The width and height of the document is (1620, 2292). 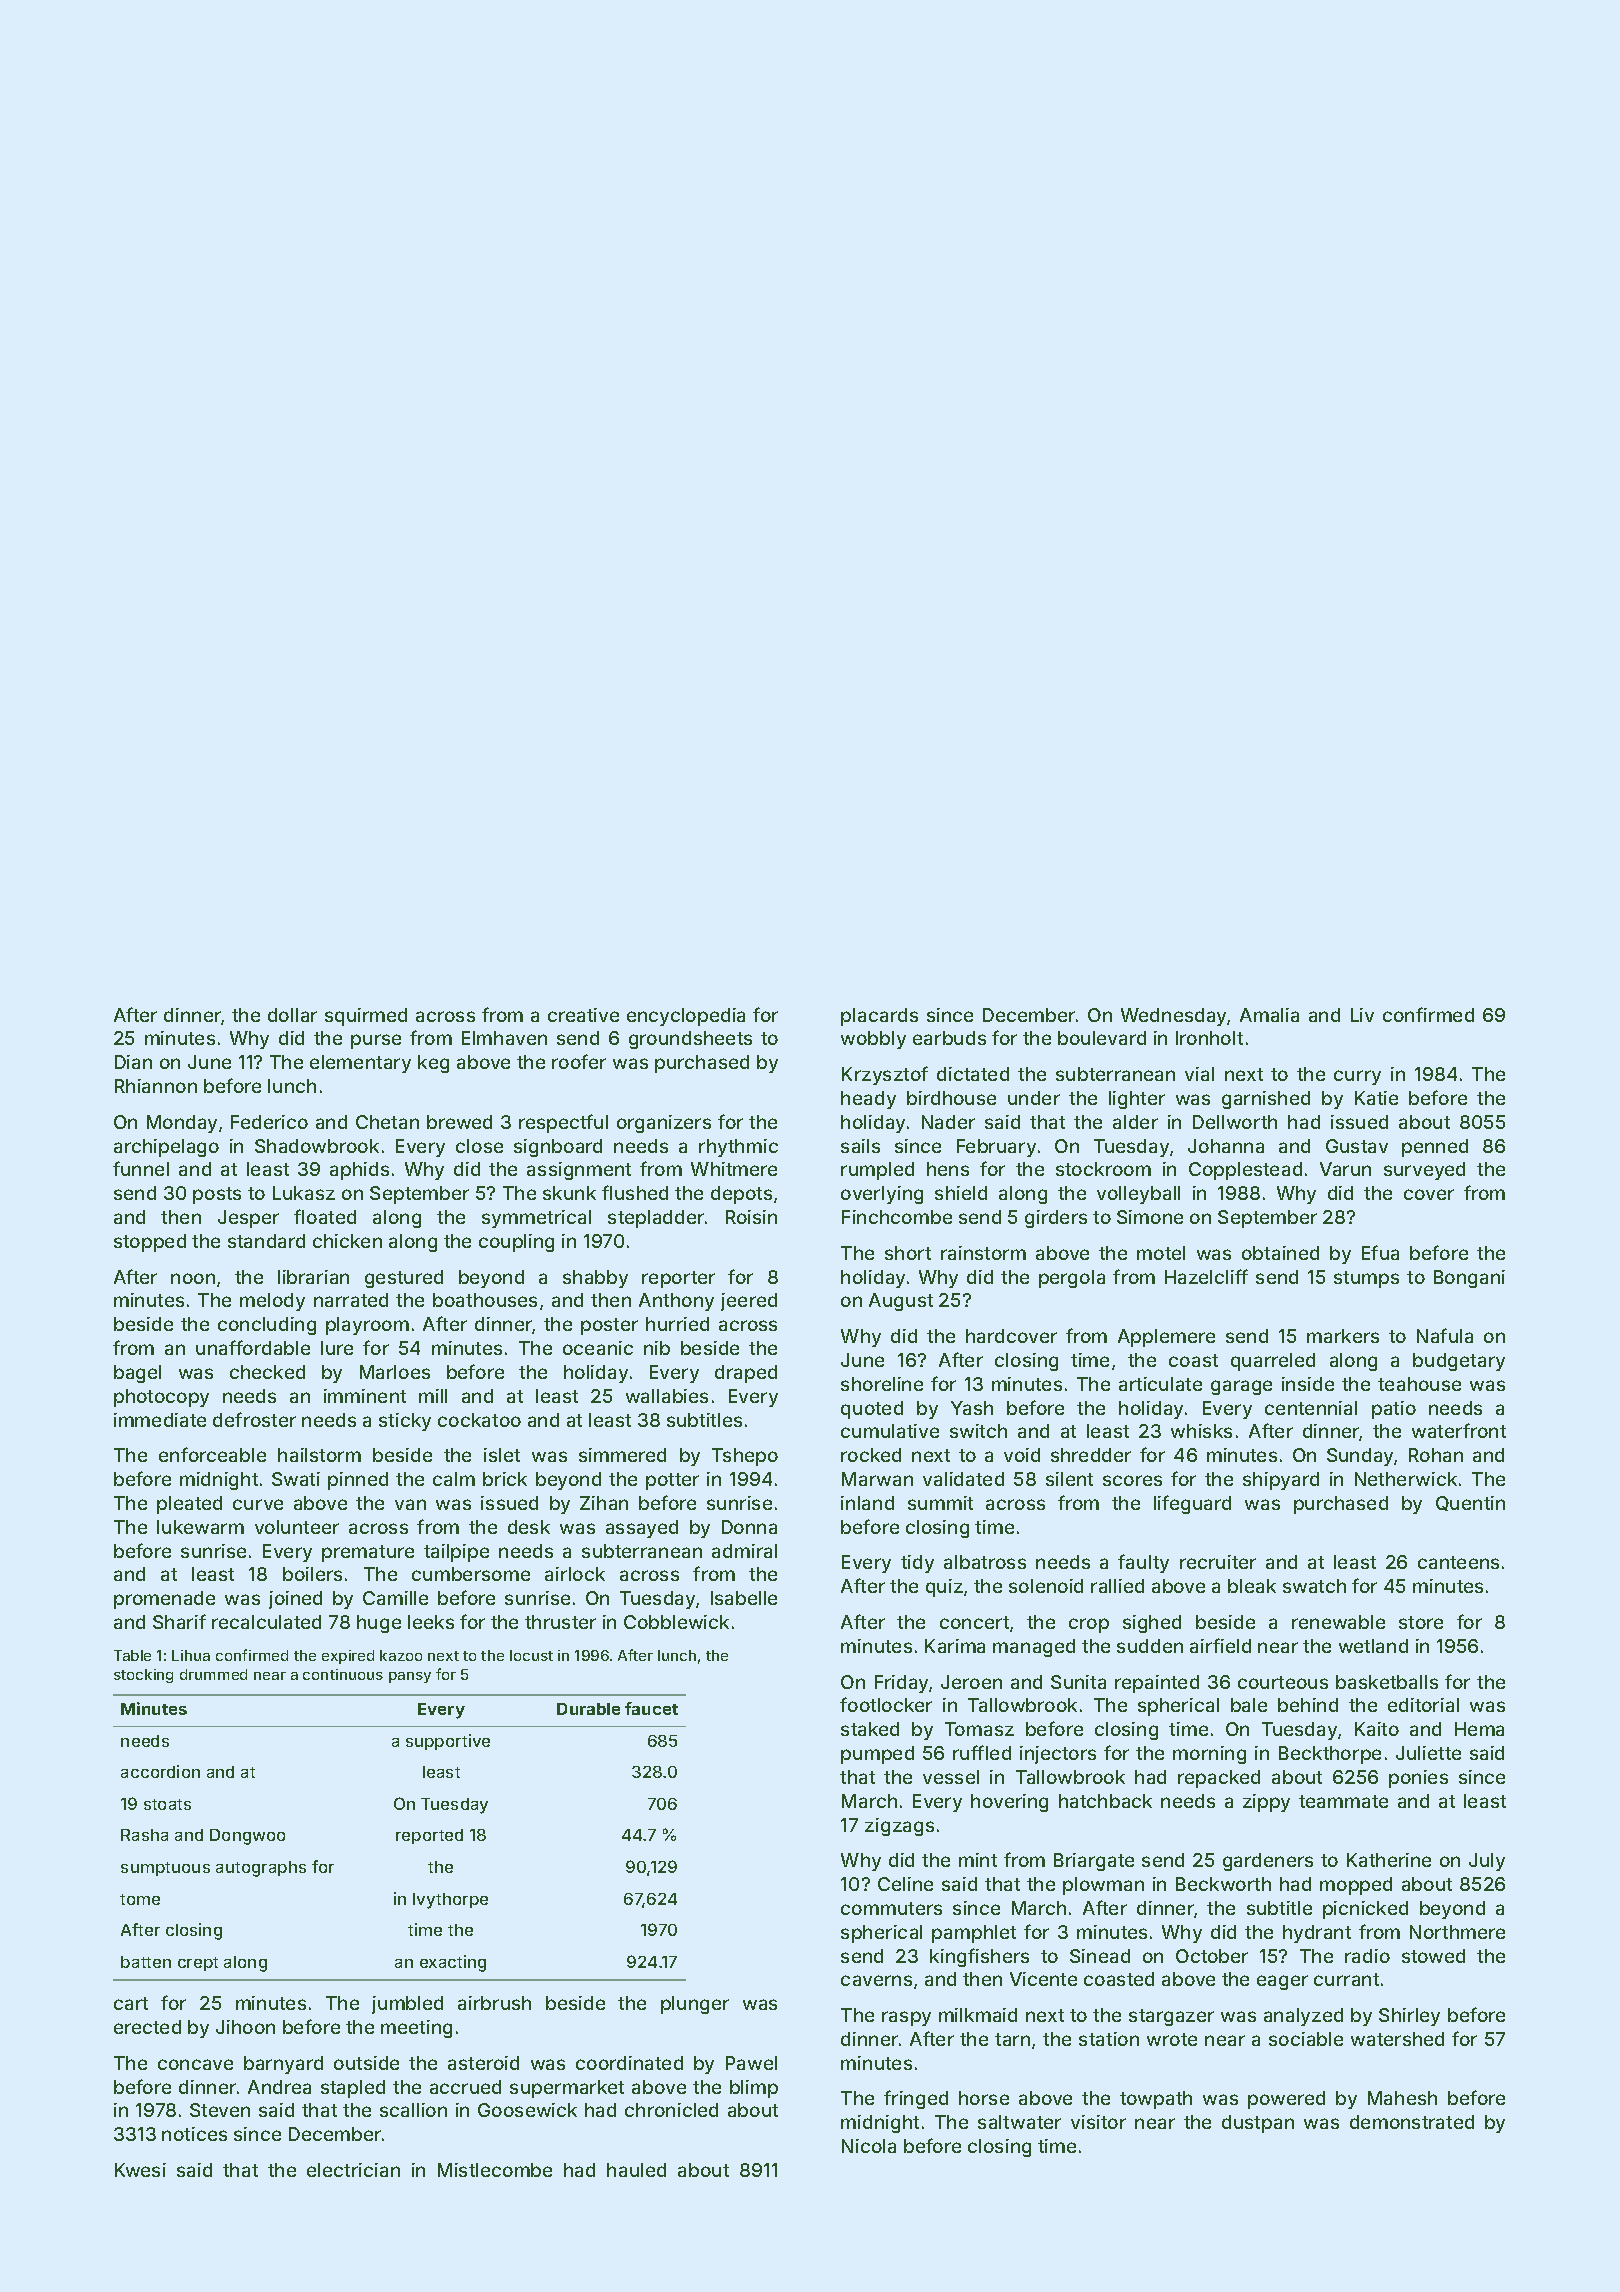 What do you see at coordinates (595, 1279) in the document?
I see `shabby` at bounding box center [595, 1279].
